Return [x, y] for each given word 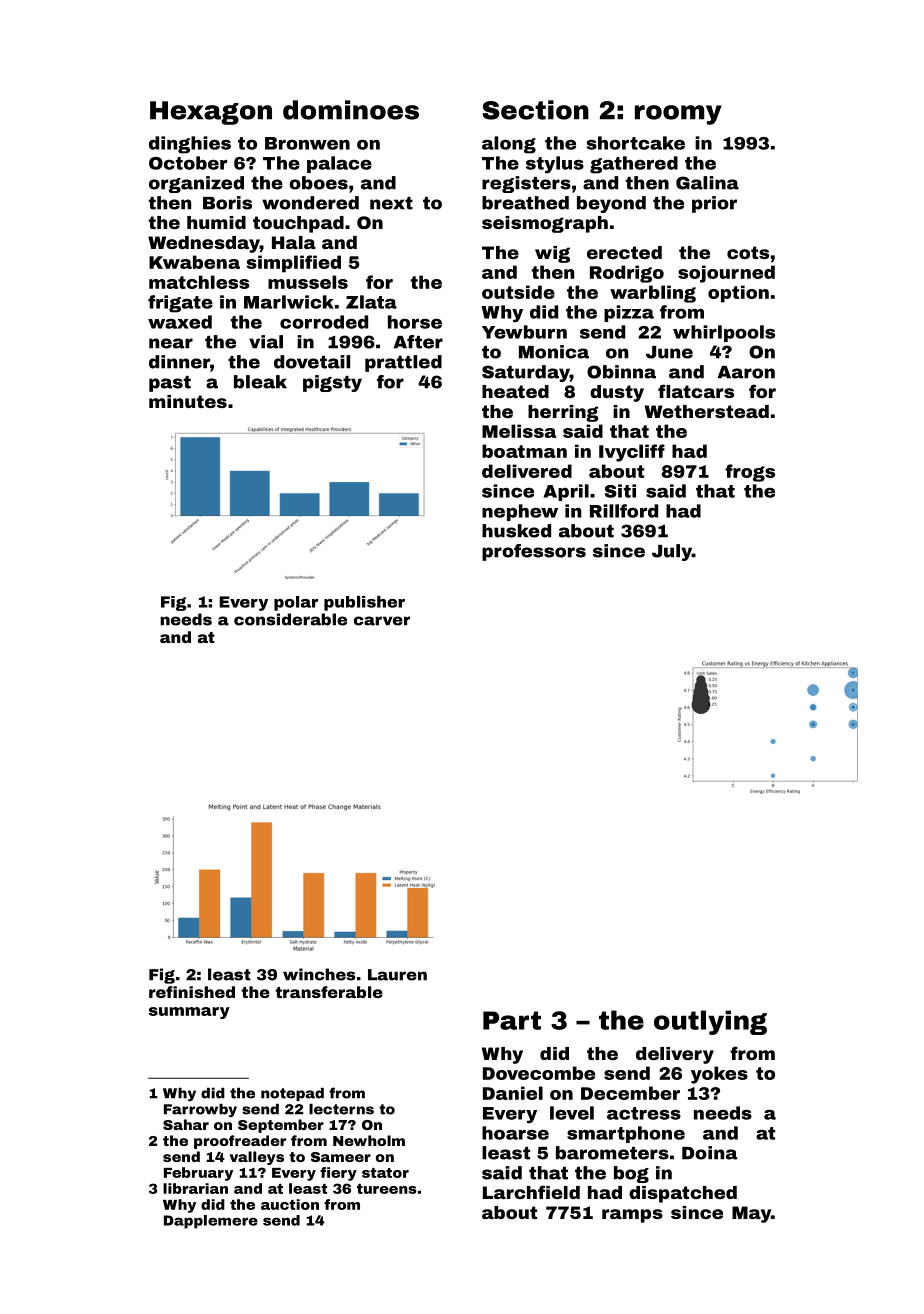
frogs [750, 473]
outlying [710, 1022]
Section [535, 110]
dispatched [683, 1194]
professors [534, 552]
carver [382, 621]
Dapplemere [211, 1222]
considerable [290, 619]
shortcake [636, 143]
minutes [188, 401]
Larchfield [531, 1192]
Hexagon [211, 113]
